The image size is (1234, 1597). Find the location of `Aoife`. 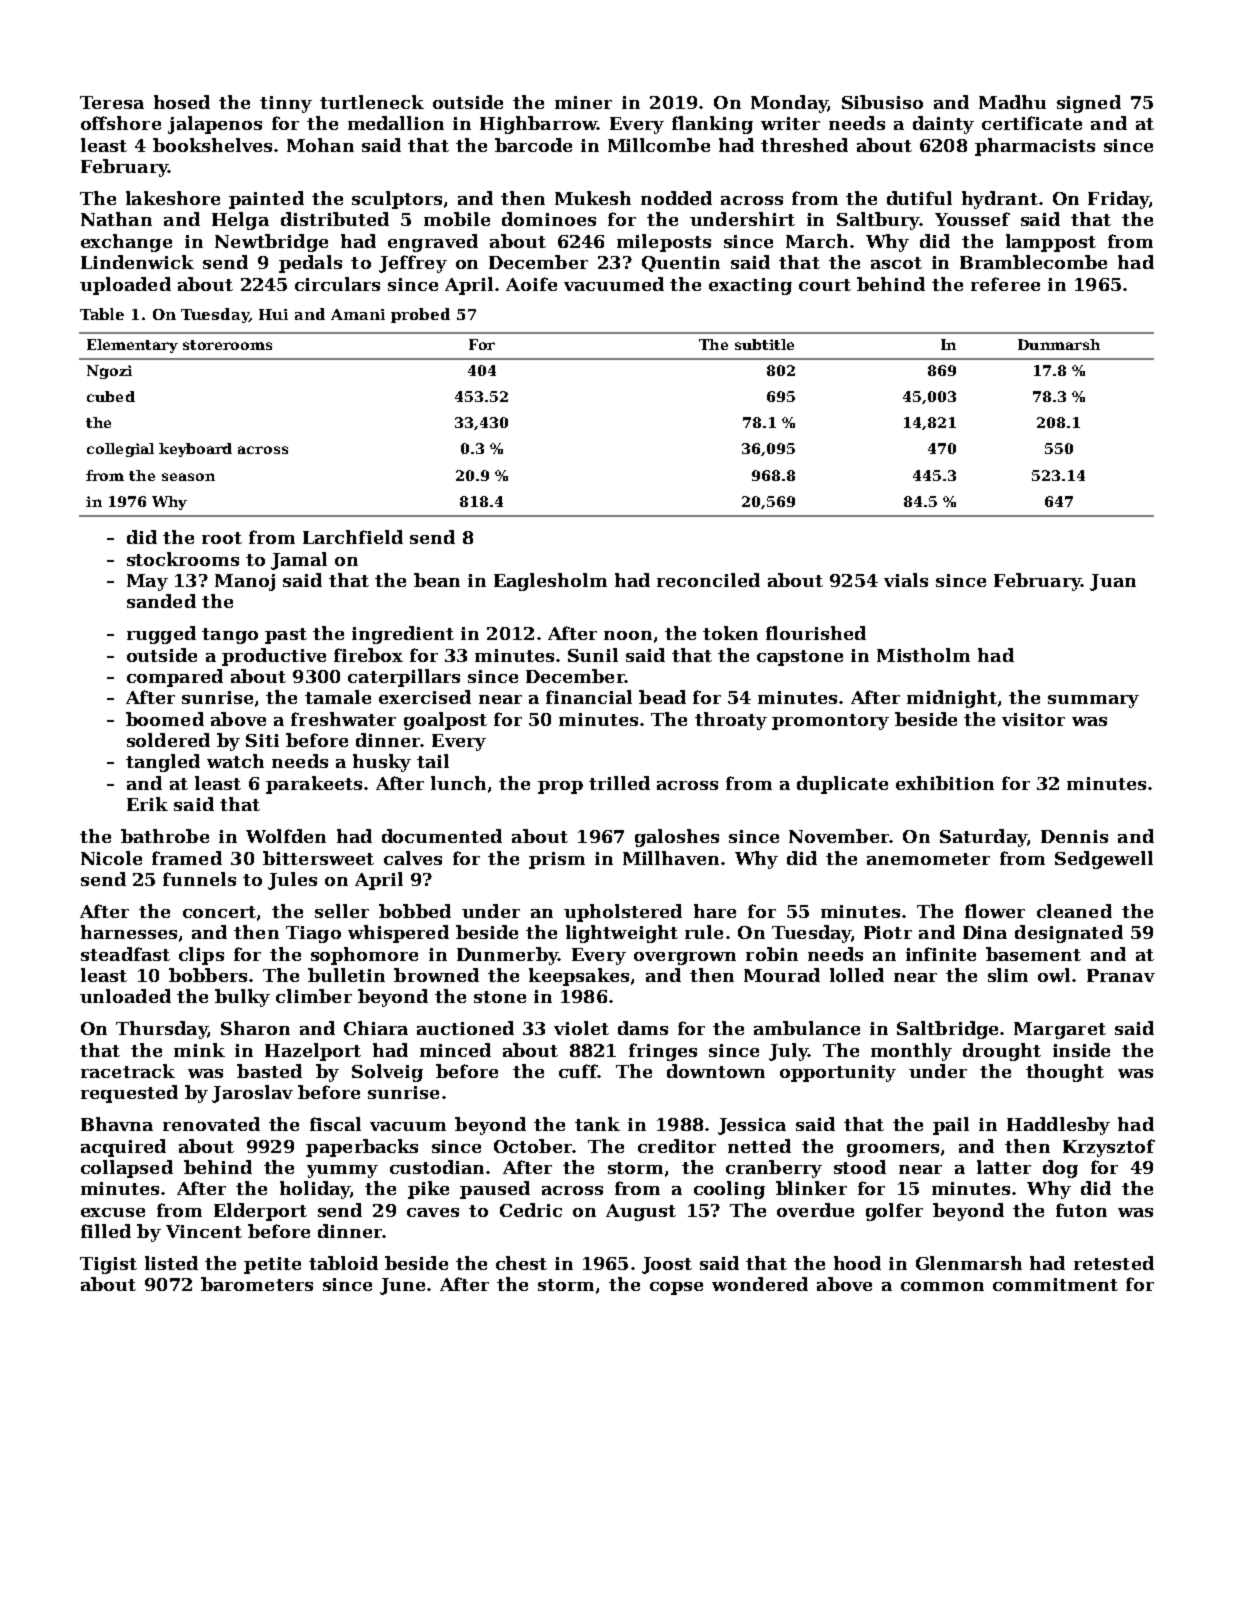

Aoife is located at coordinates (531, 284).
